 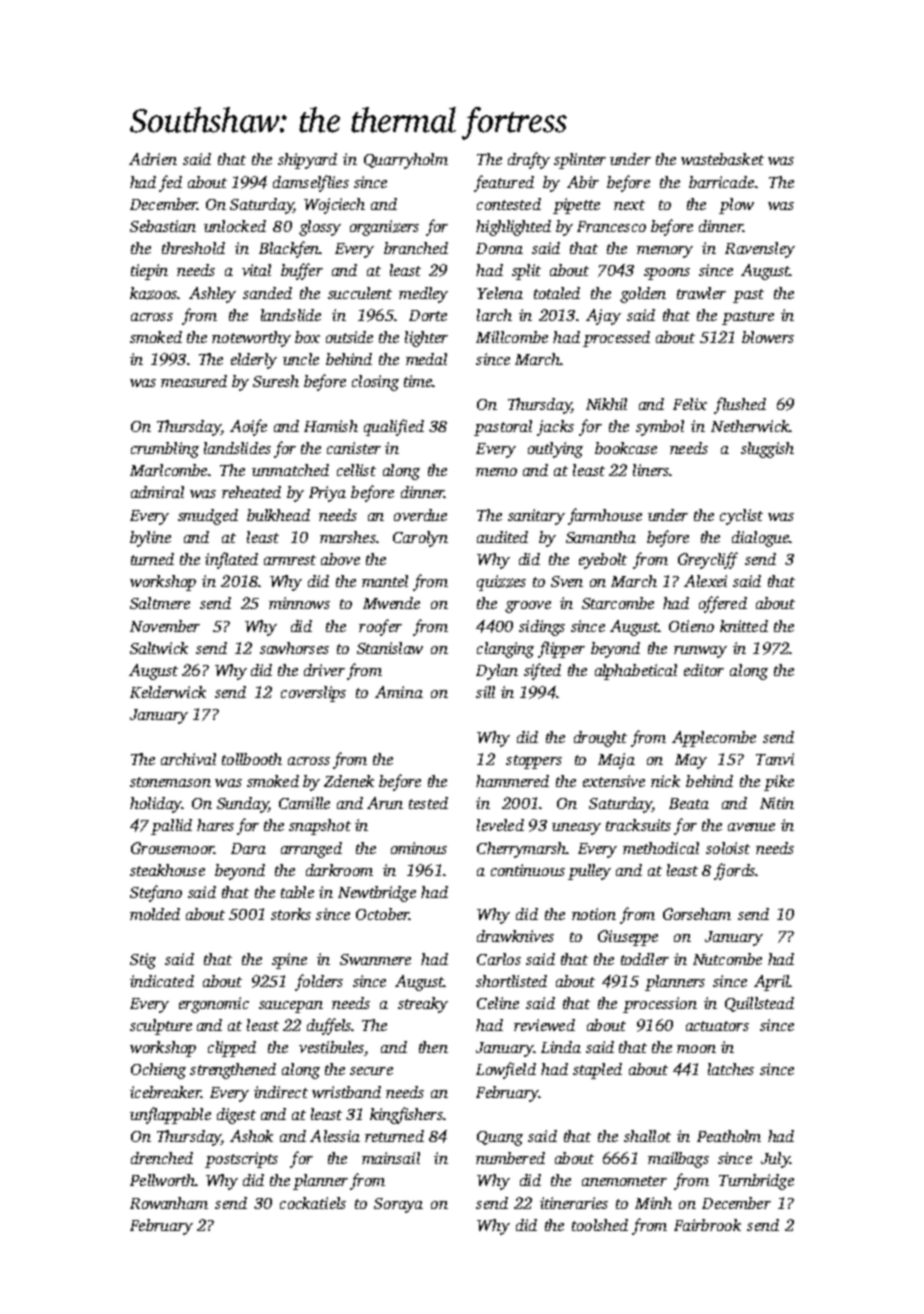 What do you see at coordinates (163, 1180) in the document?
I see `Pellworth` at bounding box center [163, 1180].
